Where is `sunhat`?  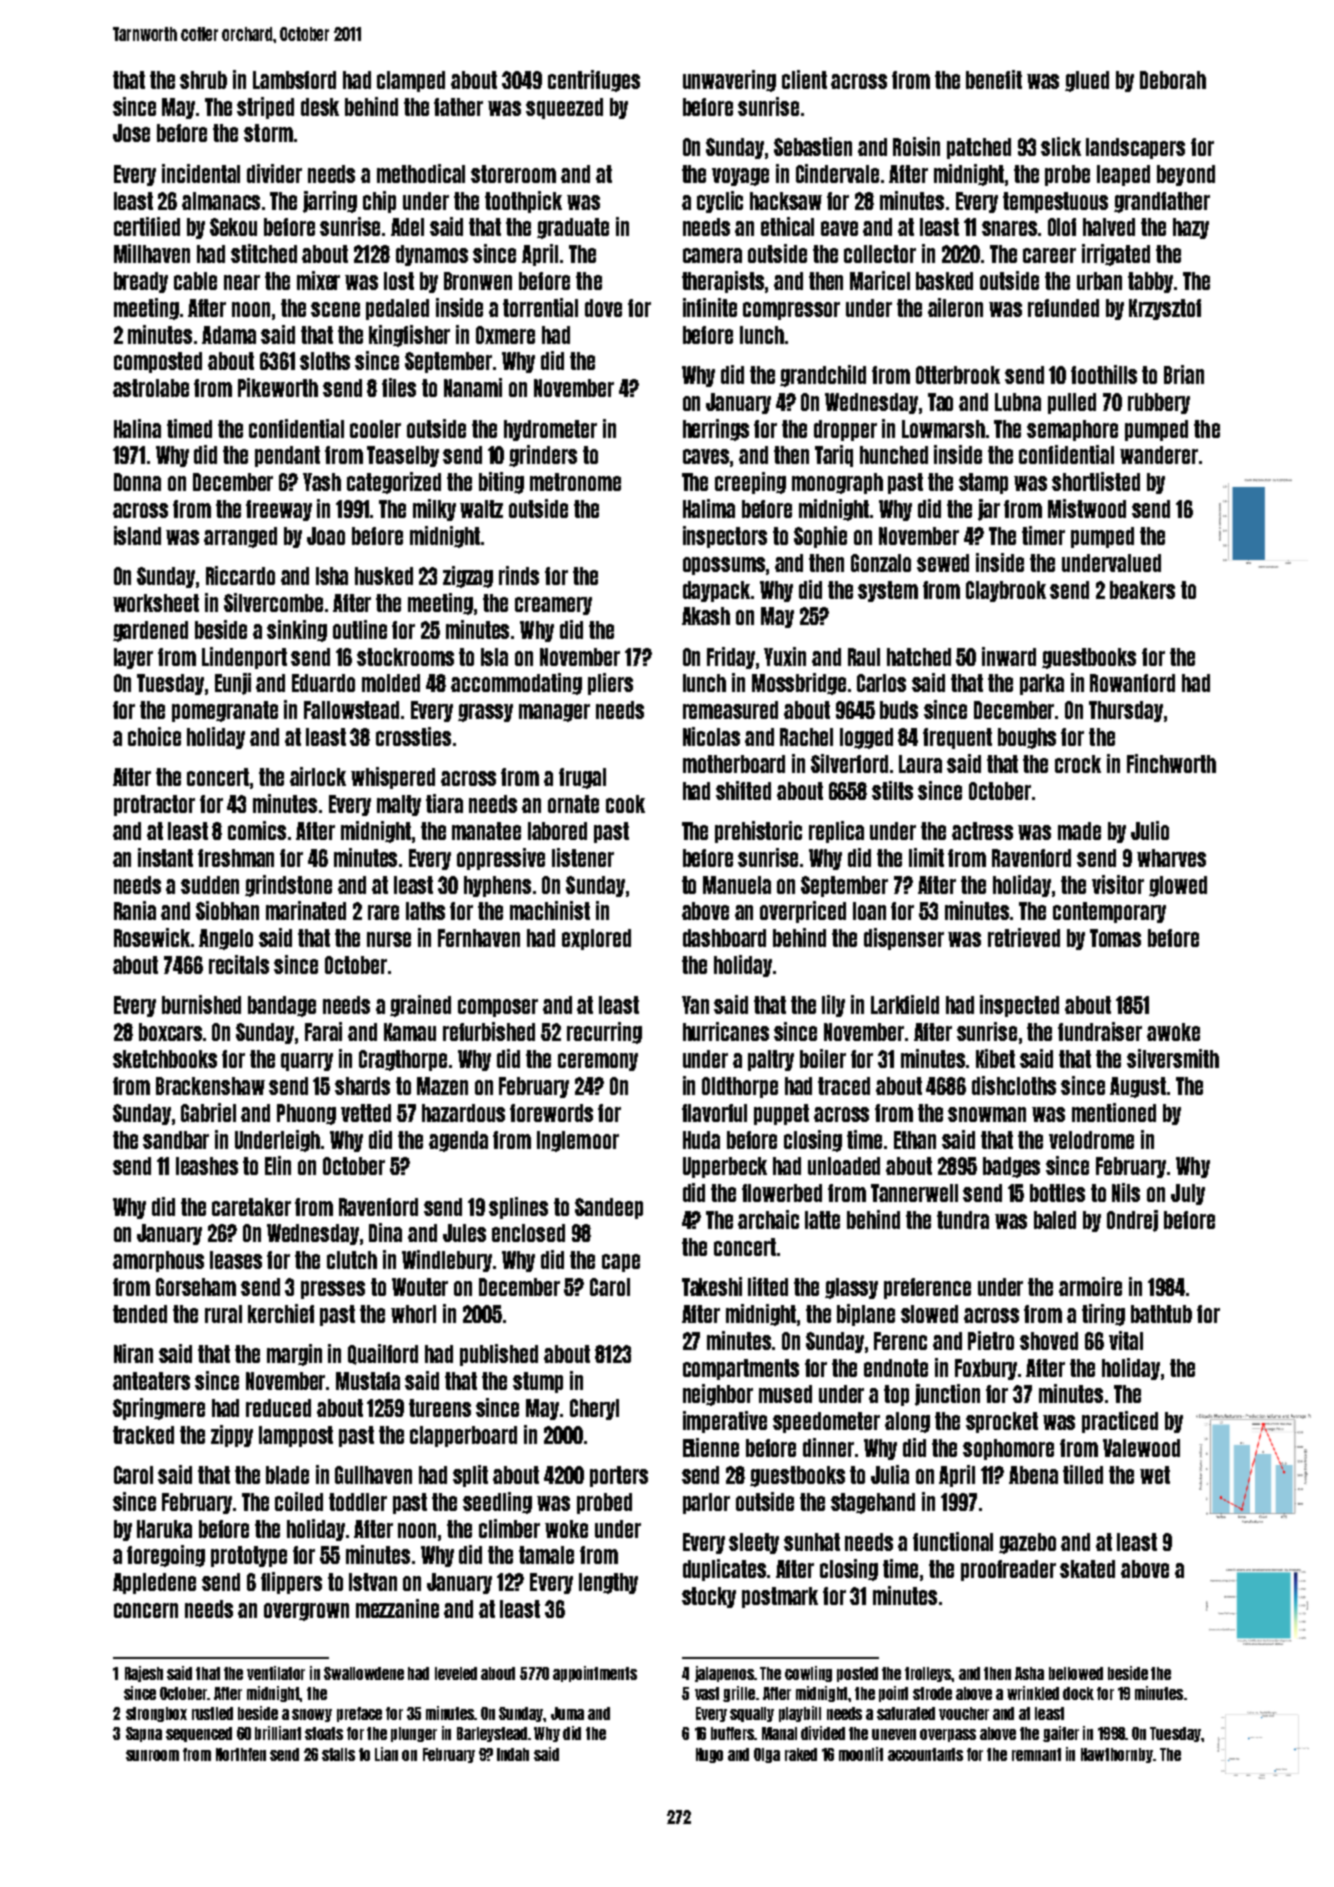 sunhat is located at coordinates (812, 1542).
